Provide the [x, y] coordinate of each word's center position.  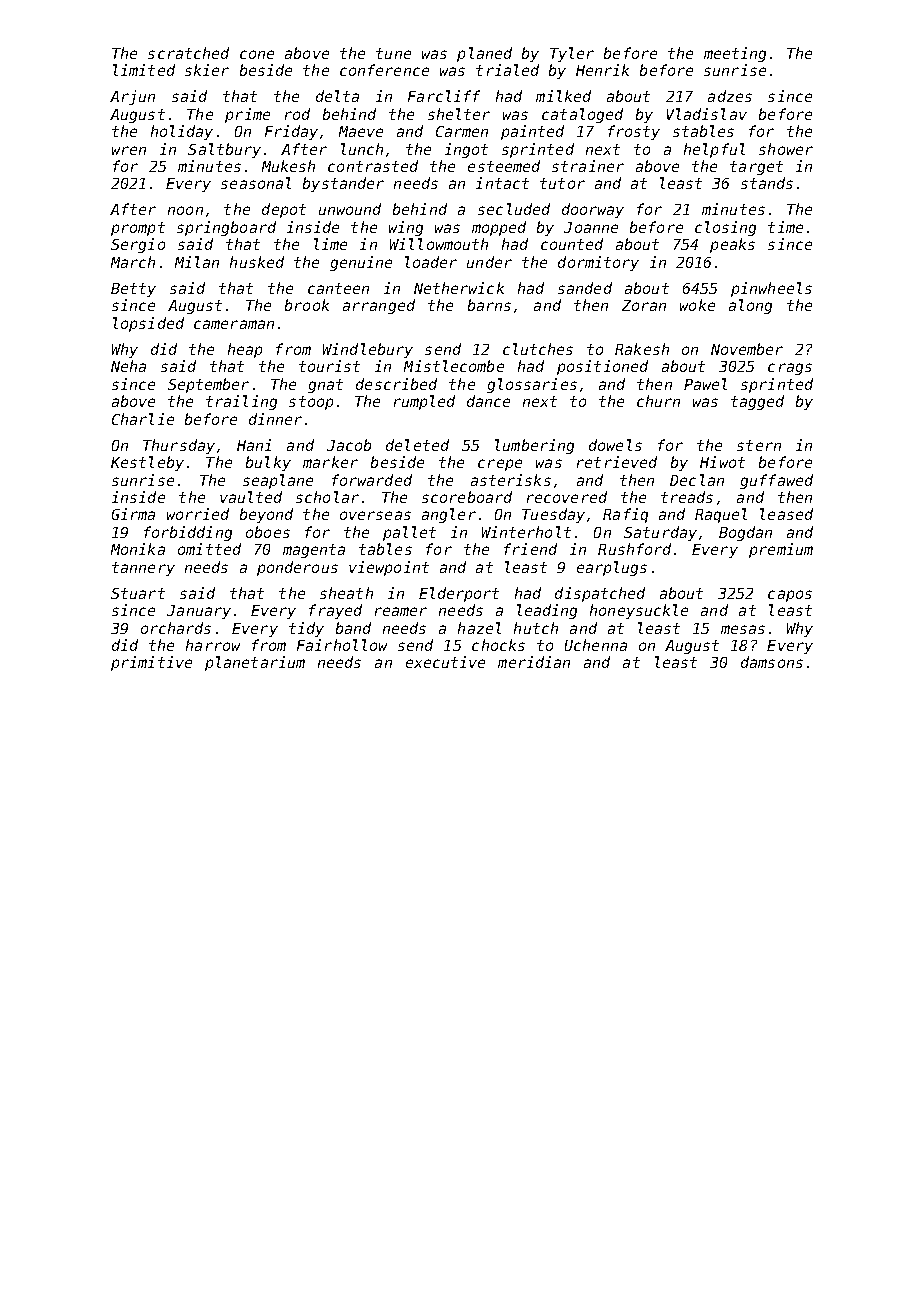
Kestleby [147, 463]
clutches [538, 349]
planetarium [255, 663]
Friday [291, 132]
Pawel [705, 384]
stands [767, 183]
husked [257, 262]
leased [786, 514]
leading [547, 611]
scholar [327, 497]
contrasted [373, 166]
